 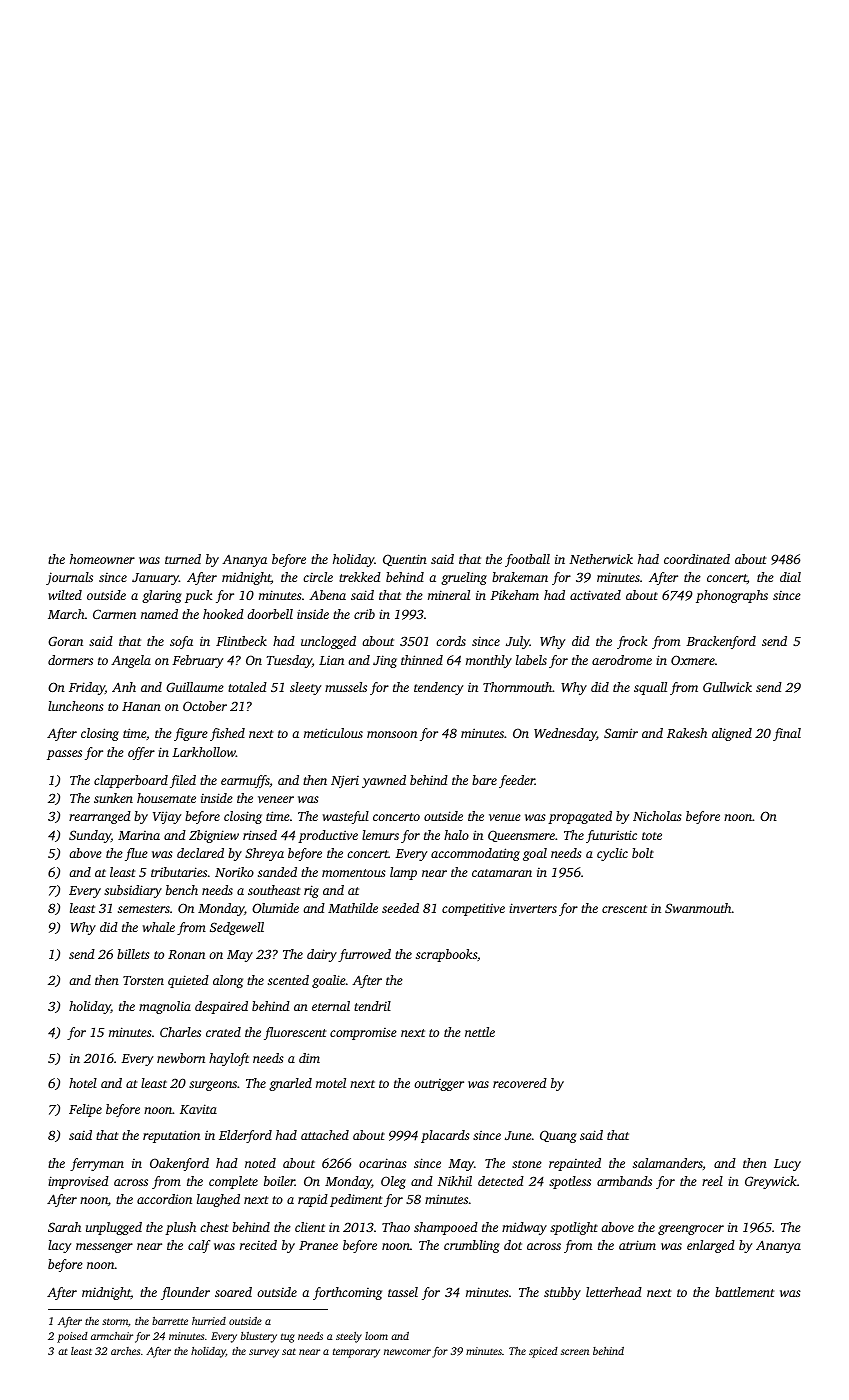 I want to click on poised, so click(x=72, y=1337).
